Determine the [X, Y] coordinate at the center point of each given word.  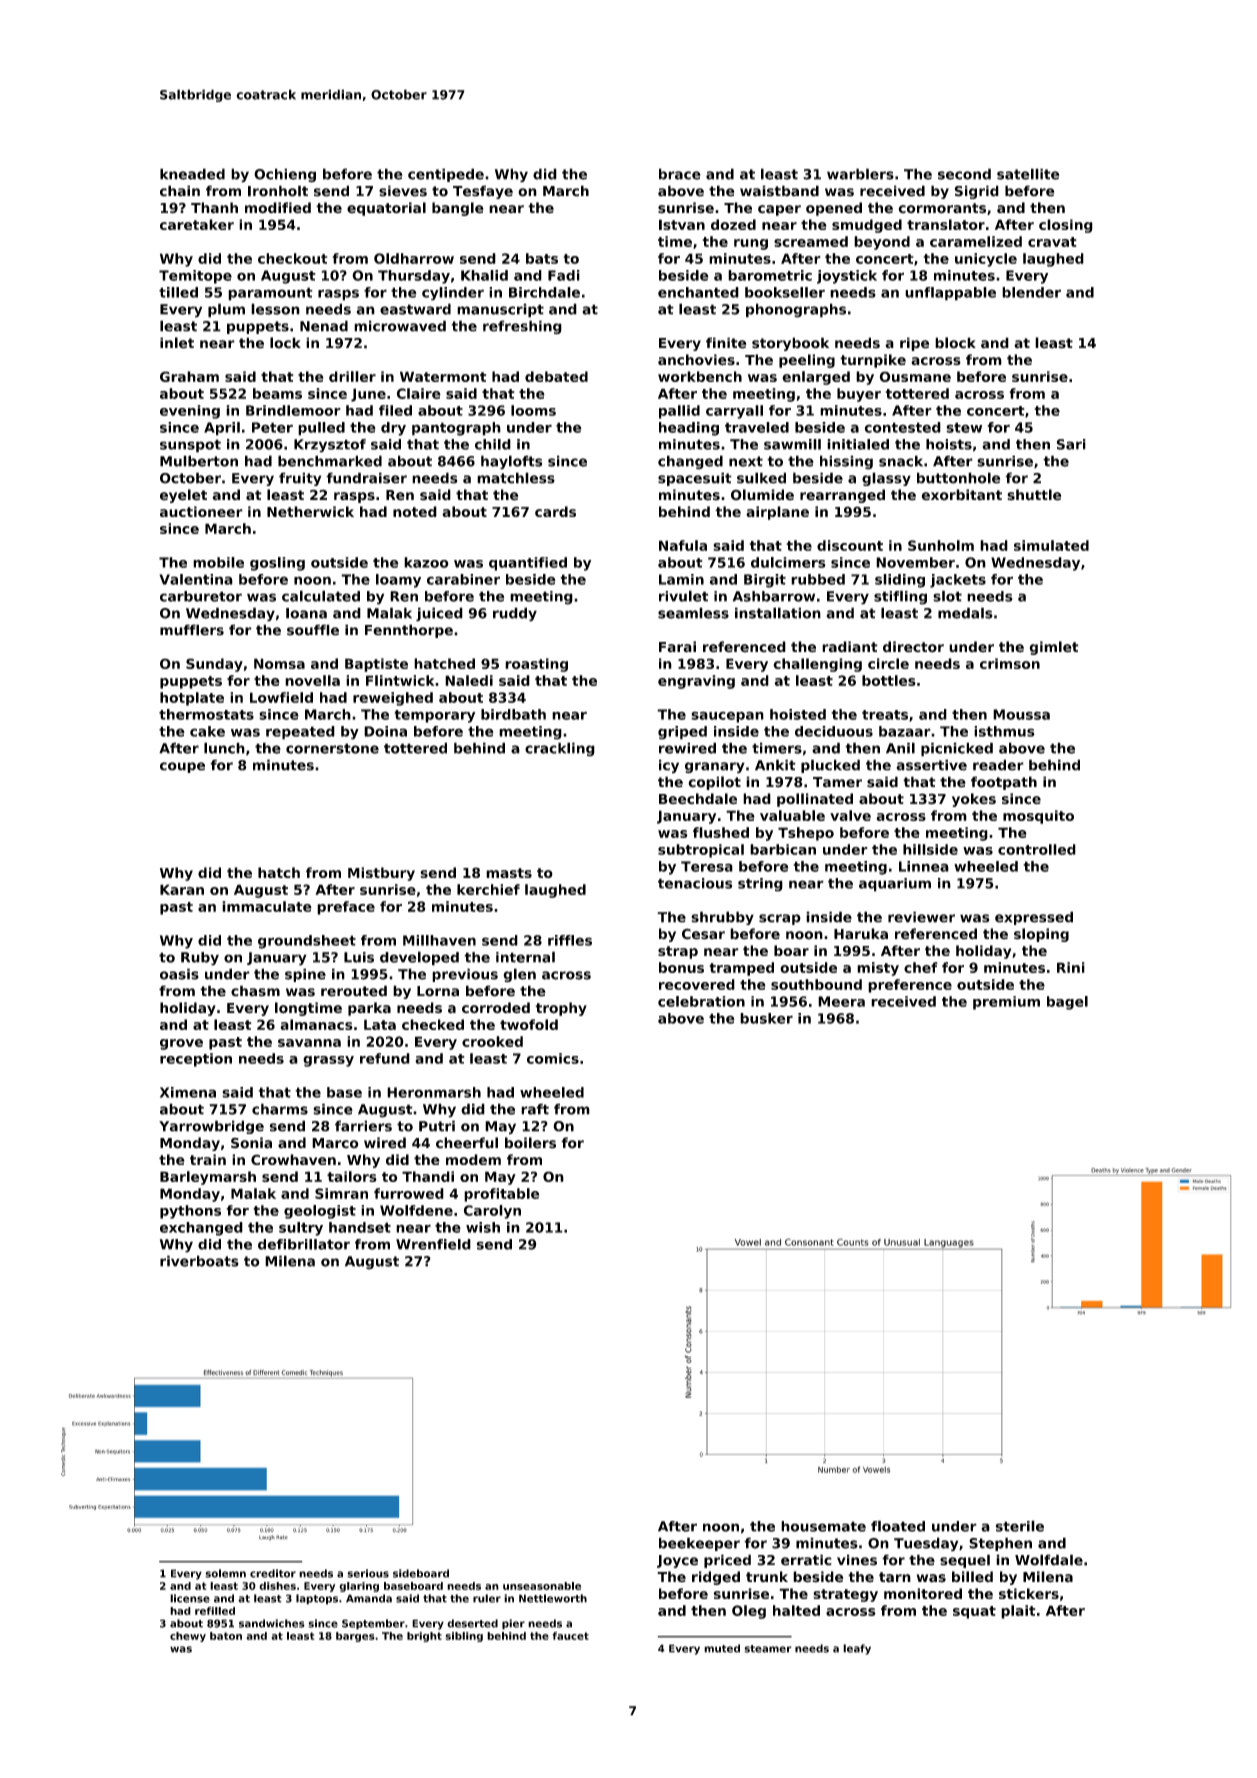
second [964, 174]
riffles [570, 940]
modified [278, 208]
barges [355, 1637]
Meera [841, 1001]
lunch [224, 748]
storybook [790, 344]
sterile [1020, 1526]
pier [513, 1624]
